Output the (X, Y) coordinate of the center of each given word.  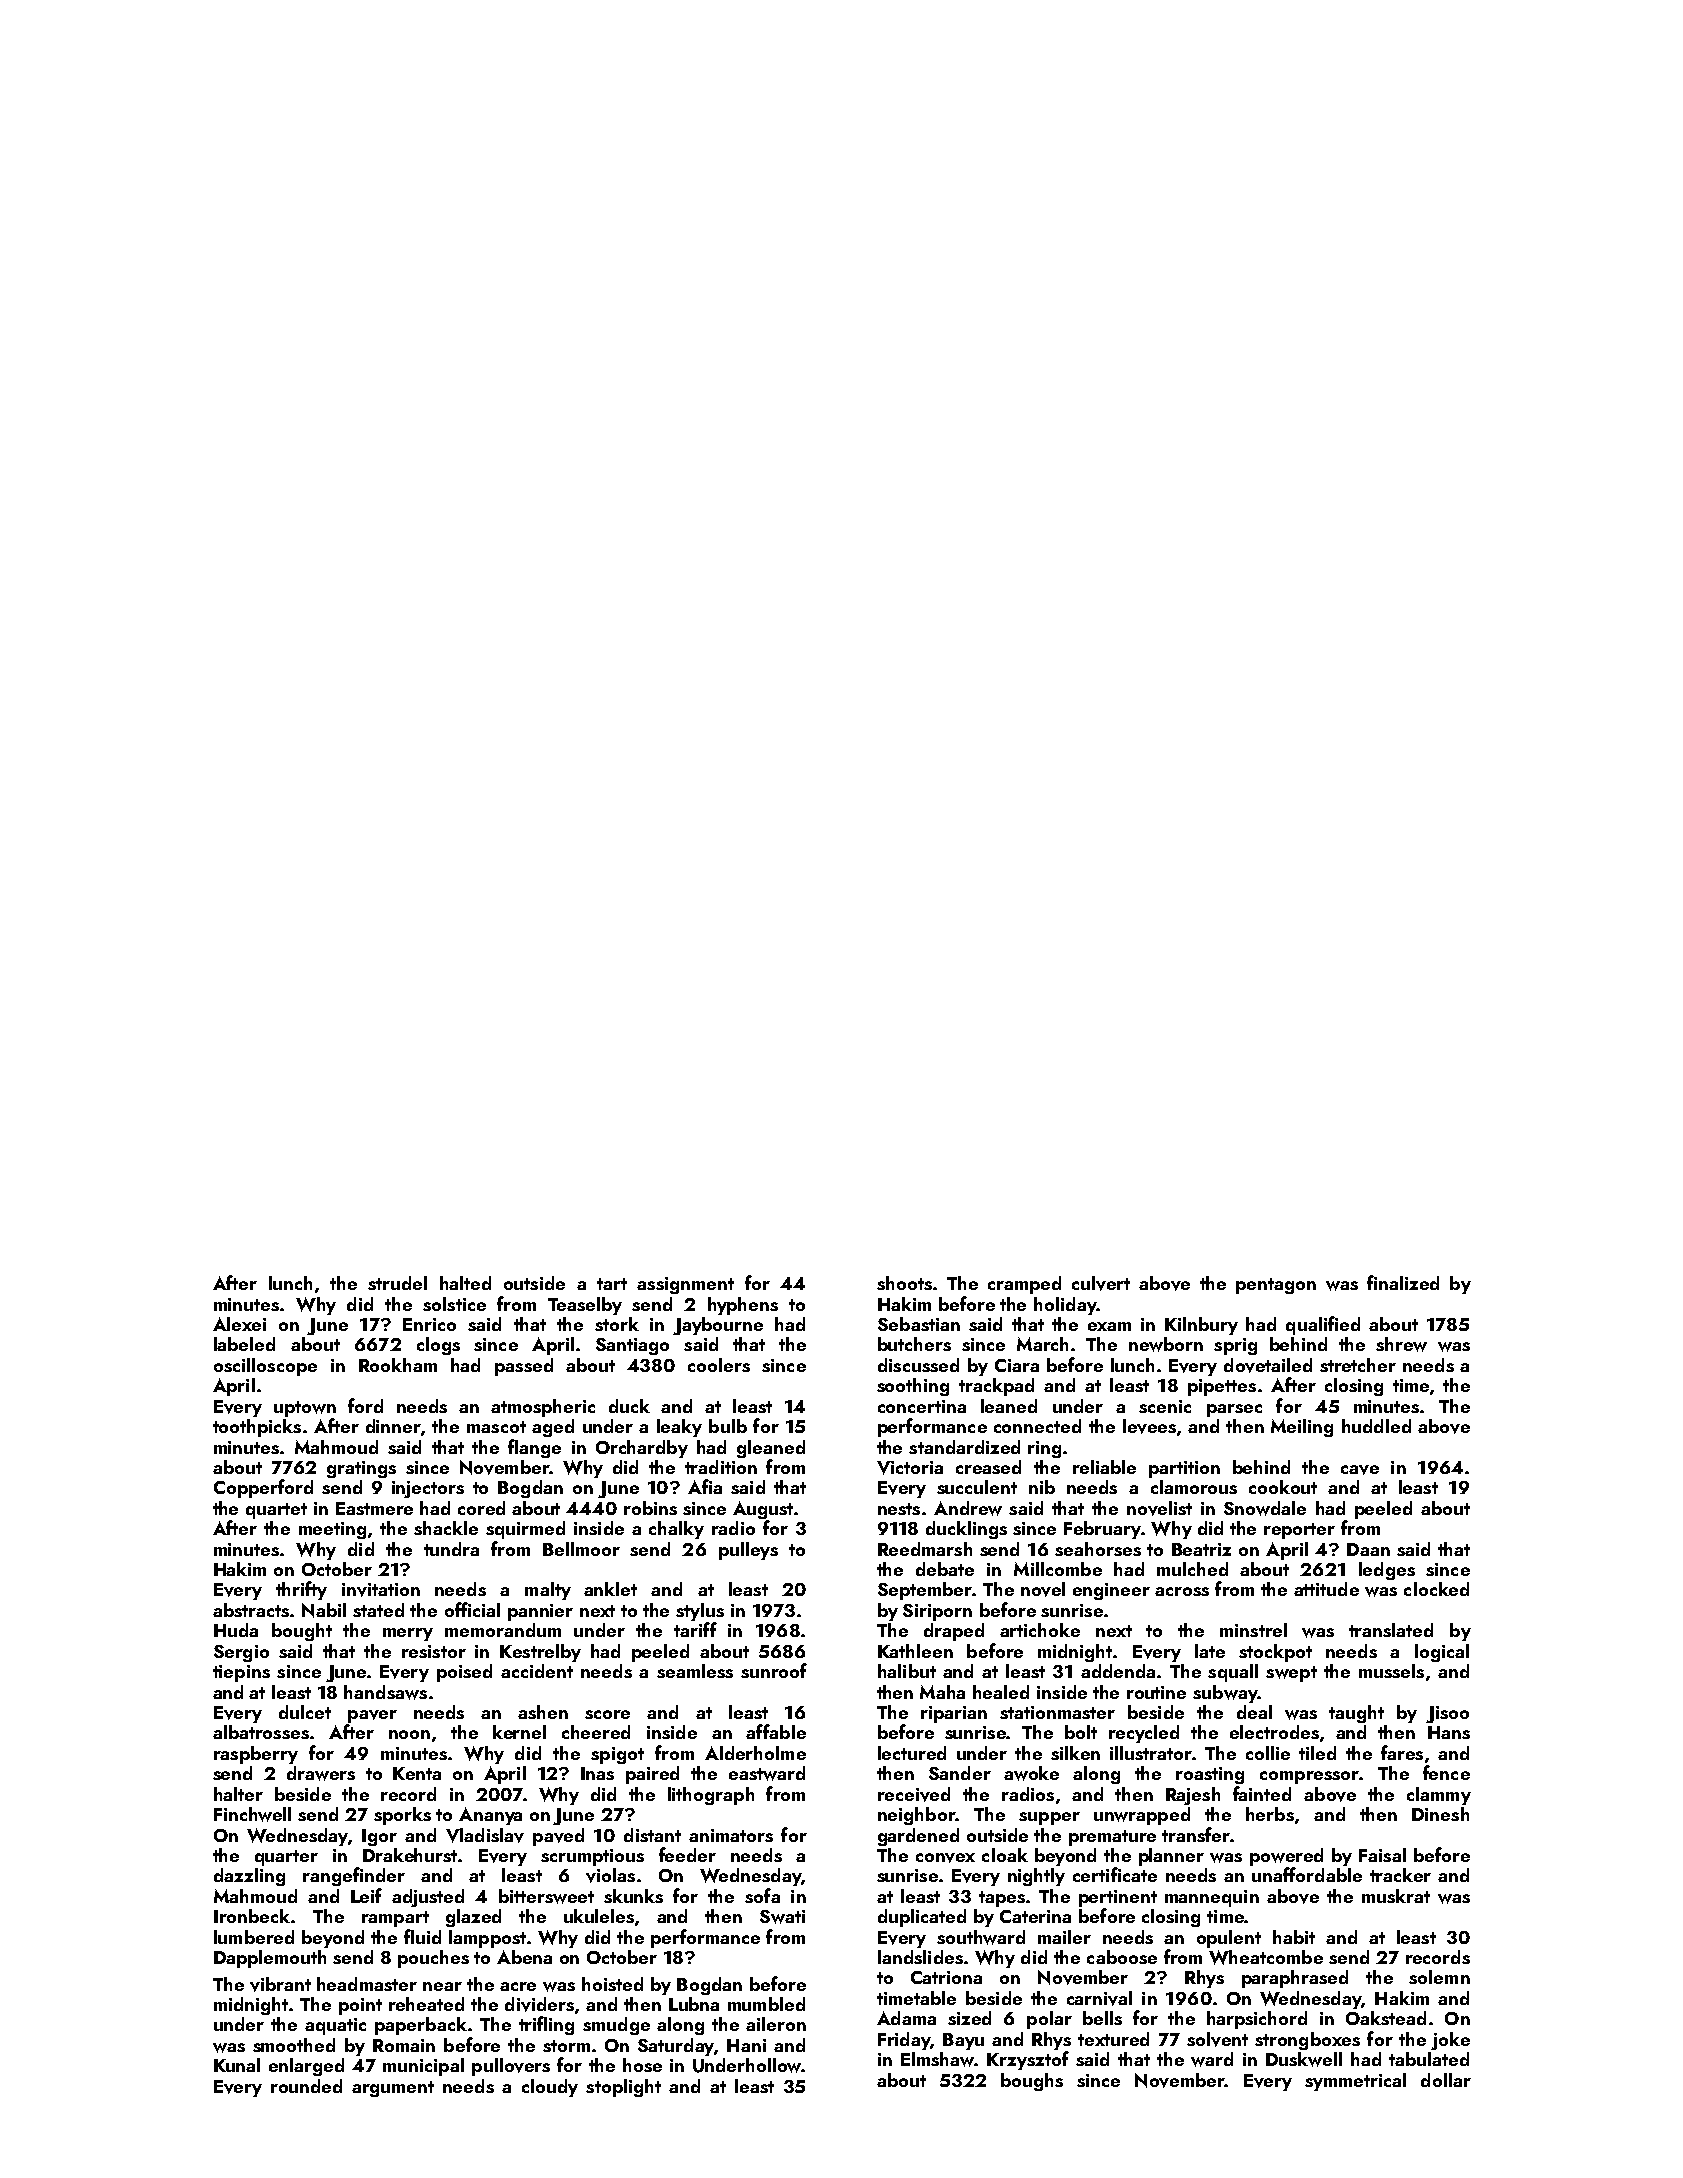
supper (1049, 1818)
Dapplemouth (270, 1959)
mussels (1391, 1671)
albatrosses (261, 1732)
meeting (332, 1530)
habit (1294, 1937)
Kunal (237, 2065)
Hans (1449, 1732)
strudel (397, 1283)
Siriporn (937, 1612)
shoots (904, 1283)
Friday (904, 2041)
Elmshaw (937, 2059)
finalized (1403, 1282)
